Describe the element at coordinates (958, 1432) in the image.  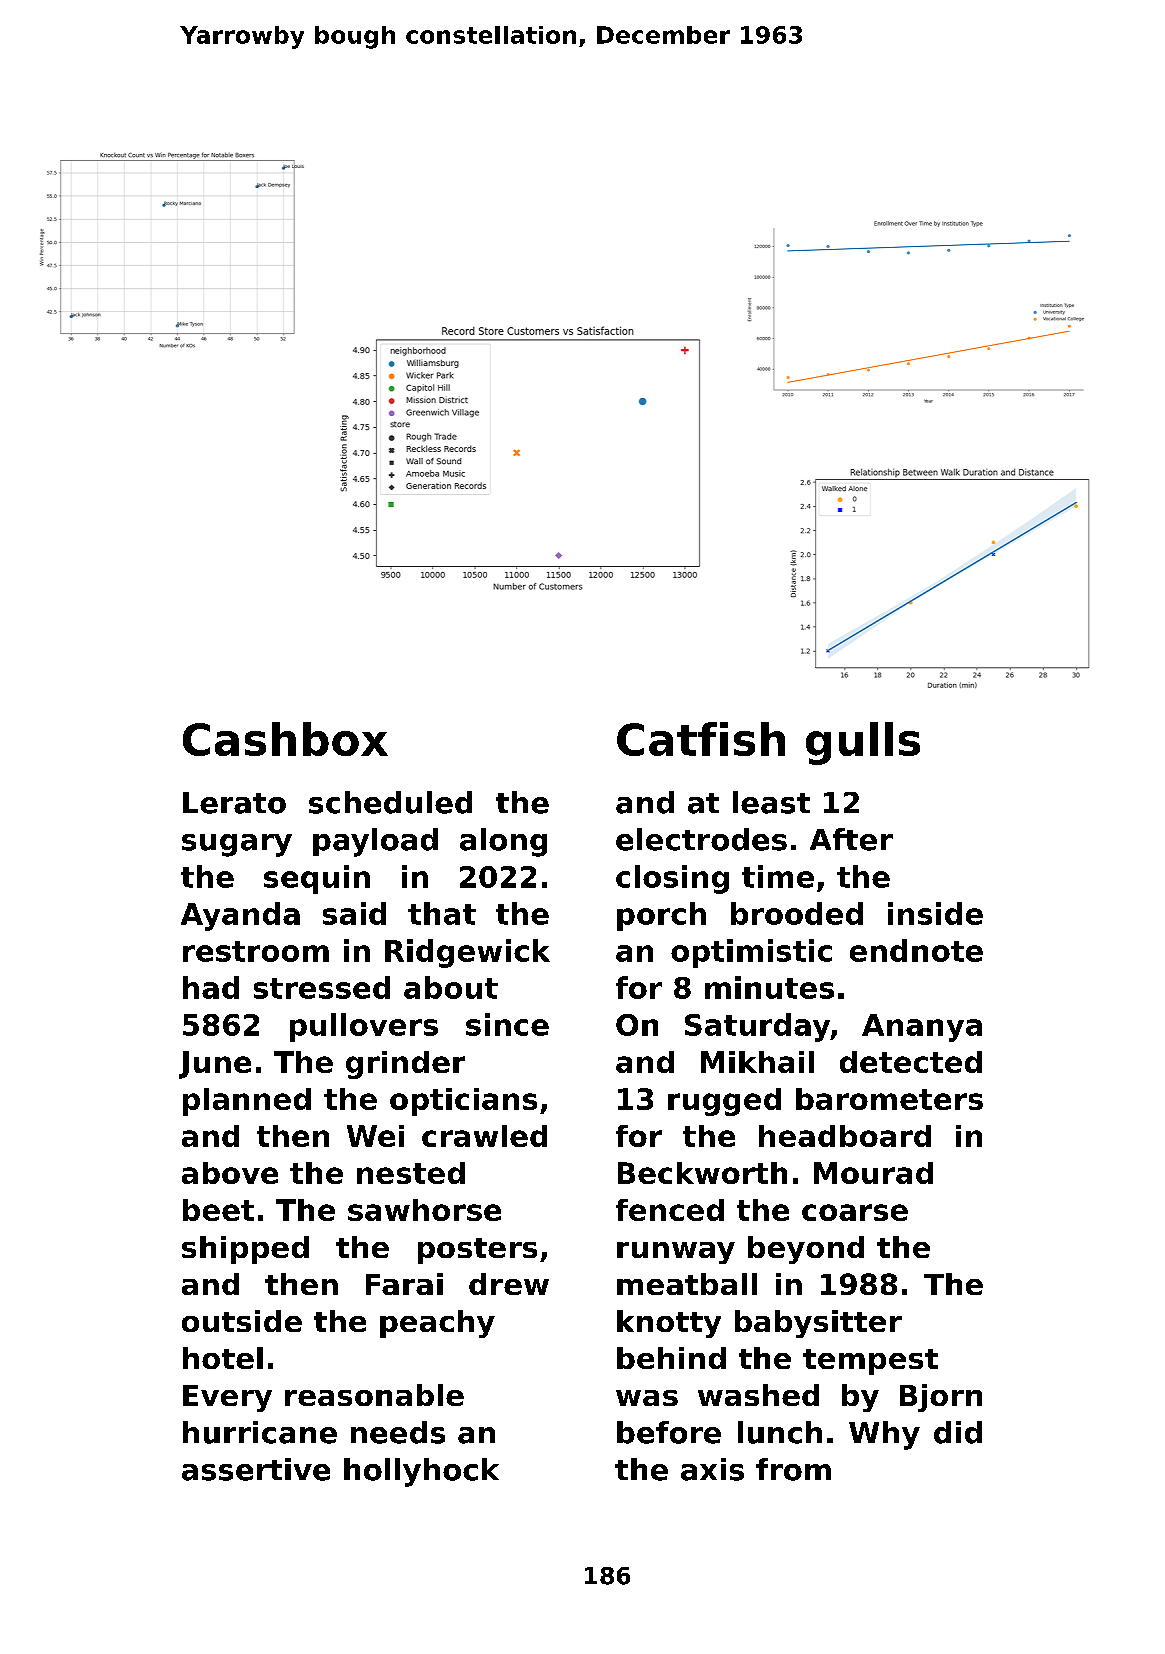
I see `did` at that location.
